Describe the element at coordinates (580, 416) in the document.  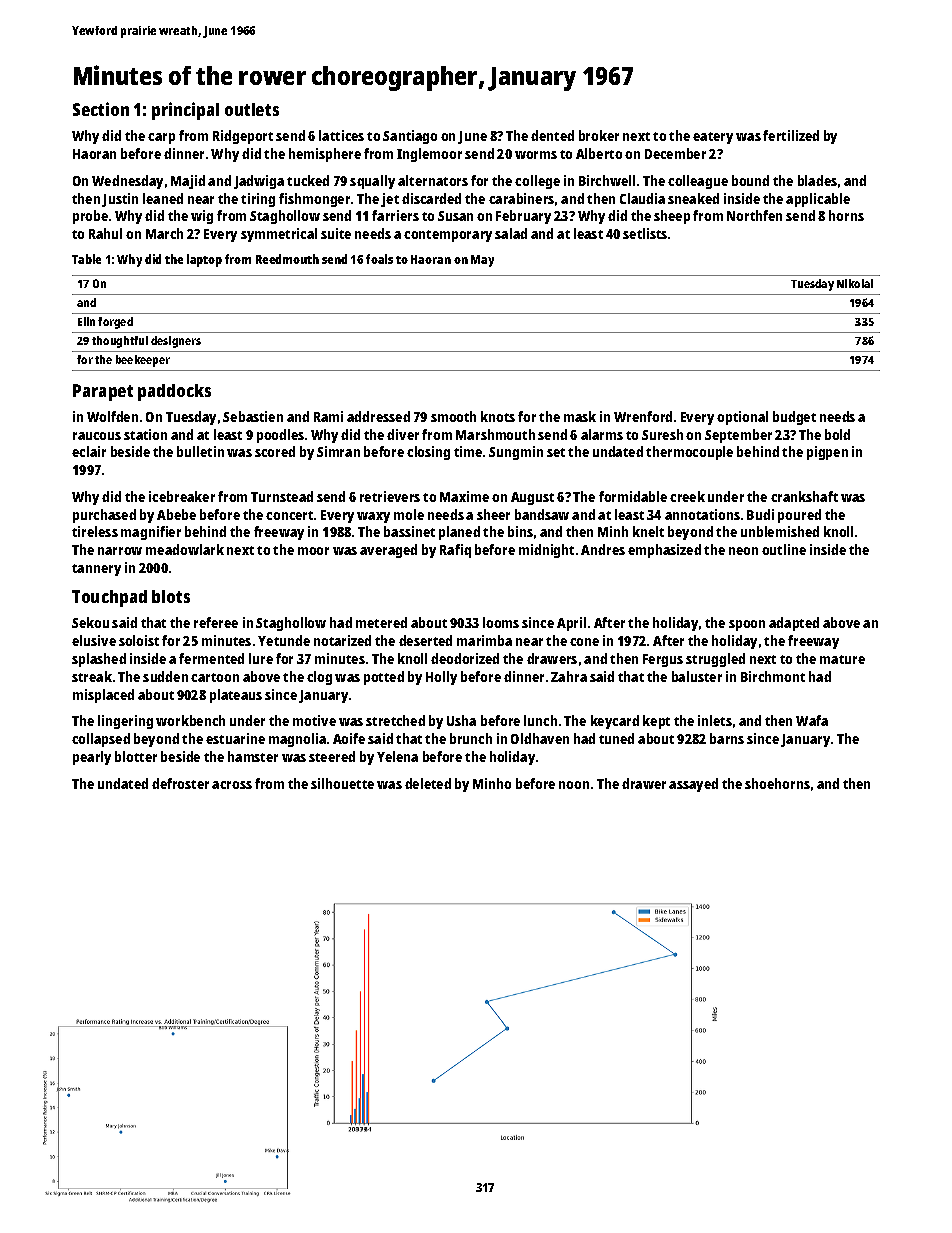
I see `mask` at that location.
